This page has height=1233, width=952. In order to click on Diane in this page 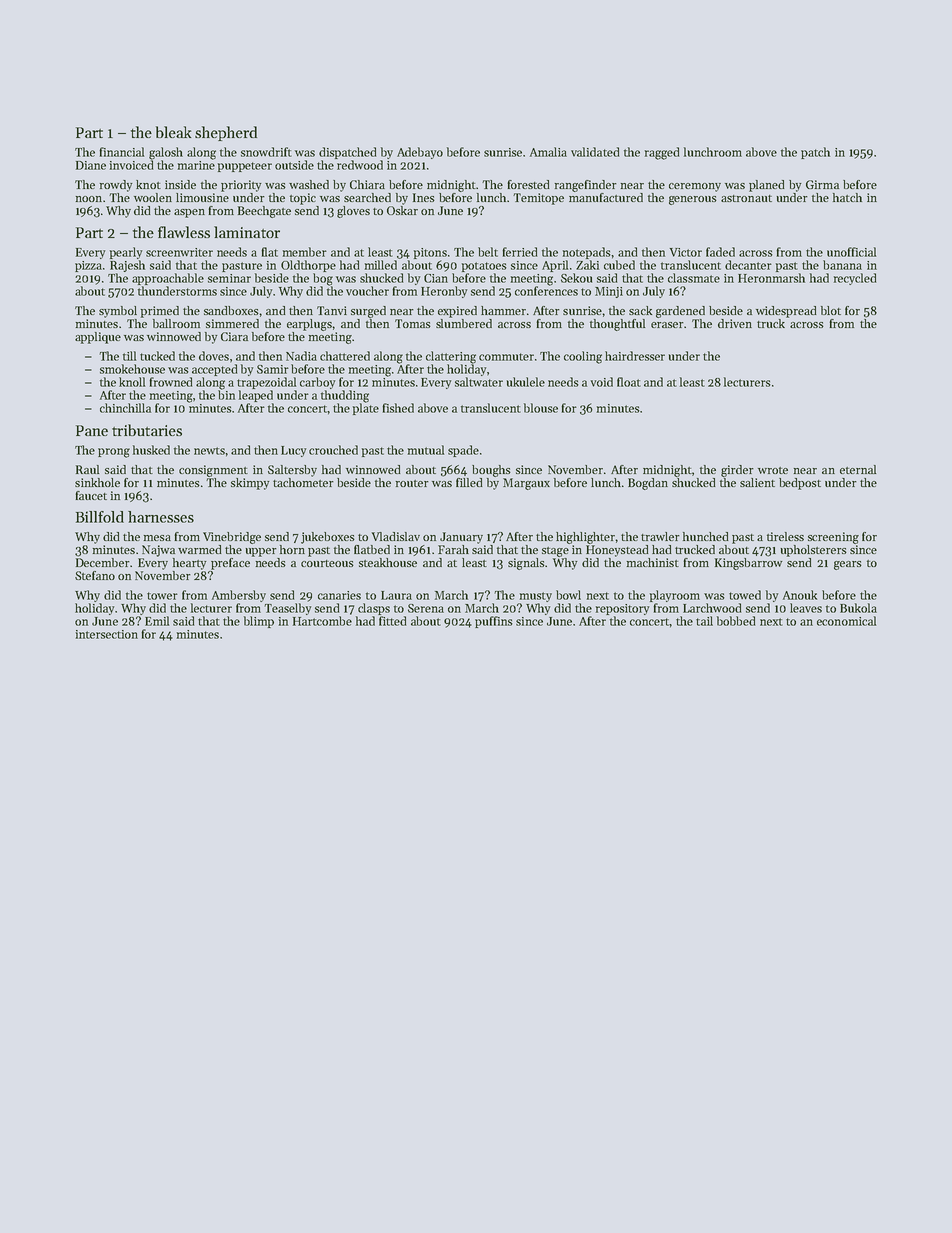, I will do `click(91, 165)`.
